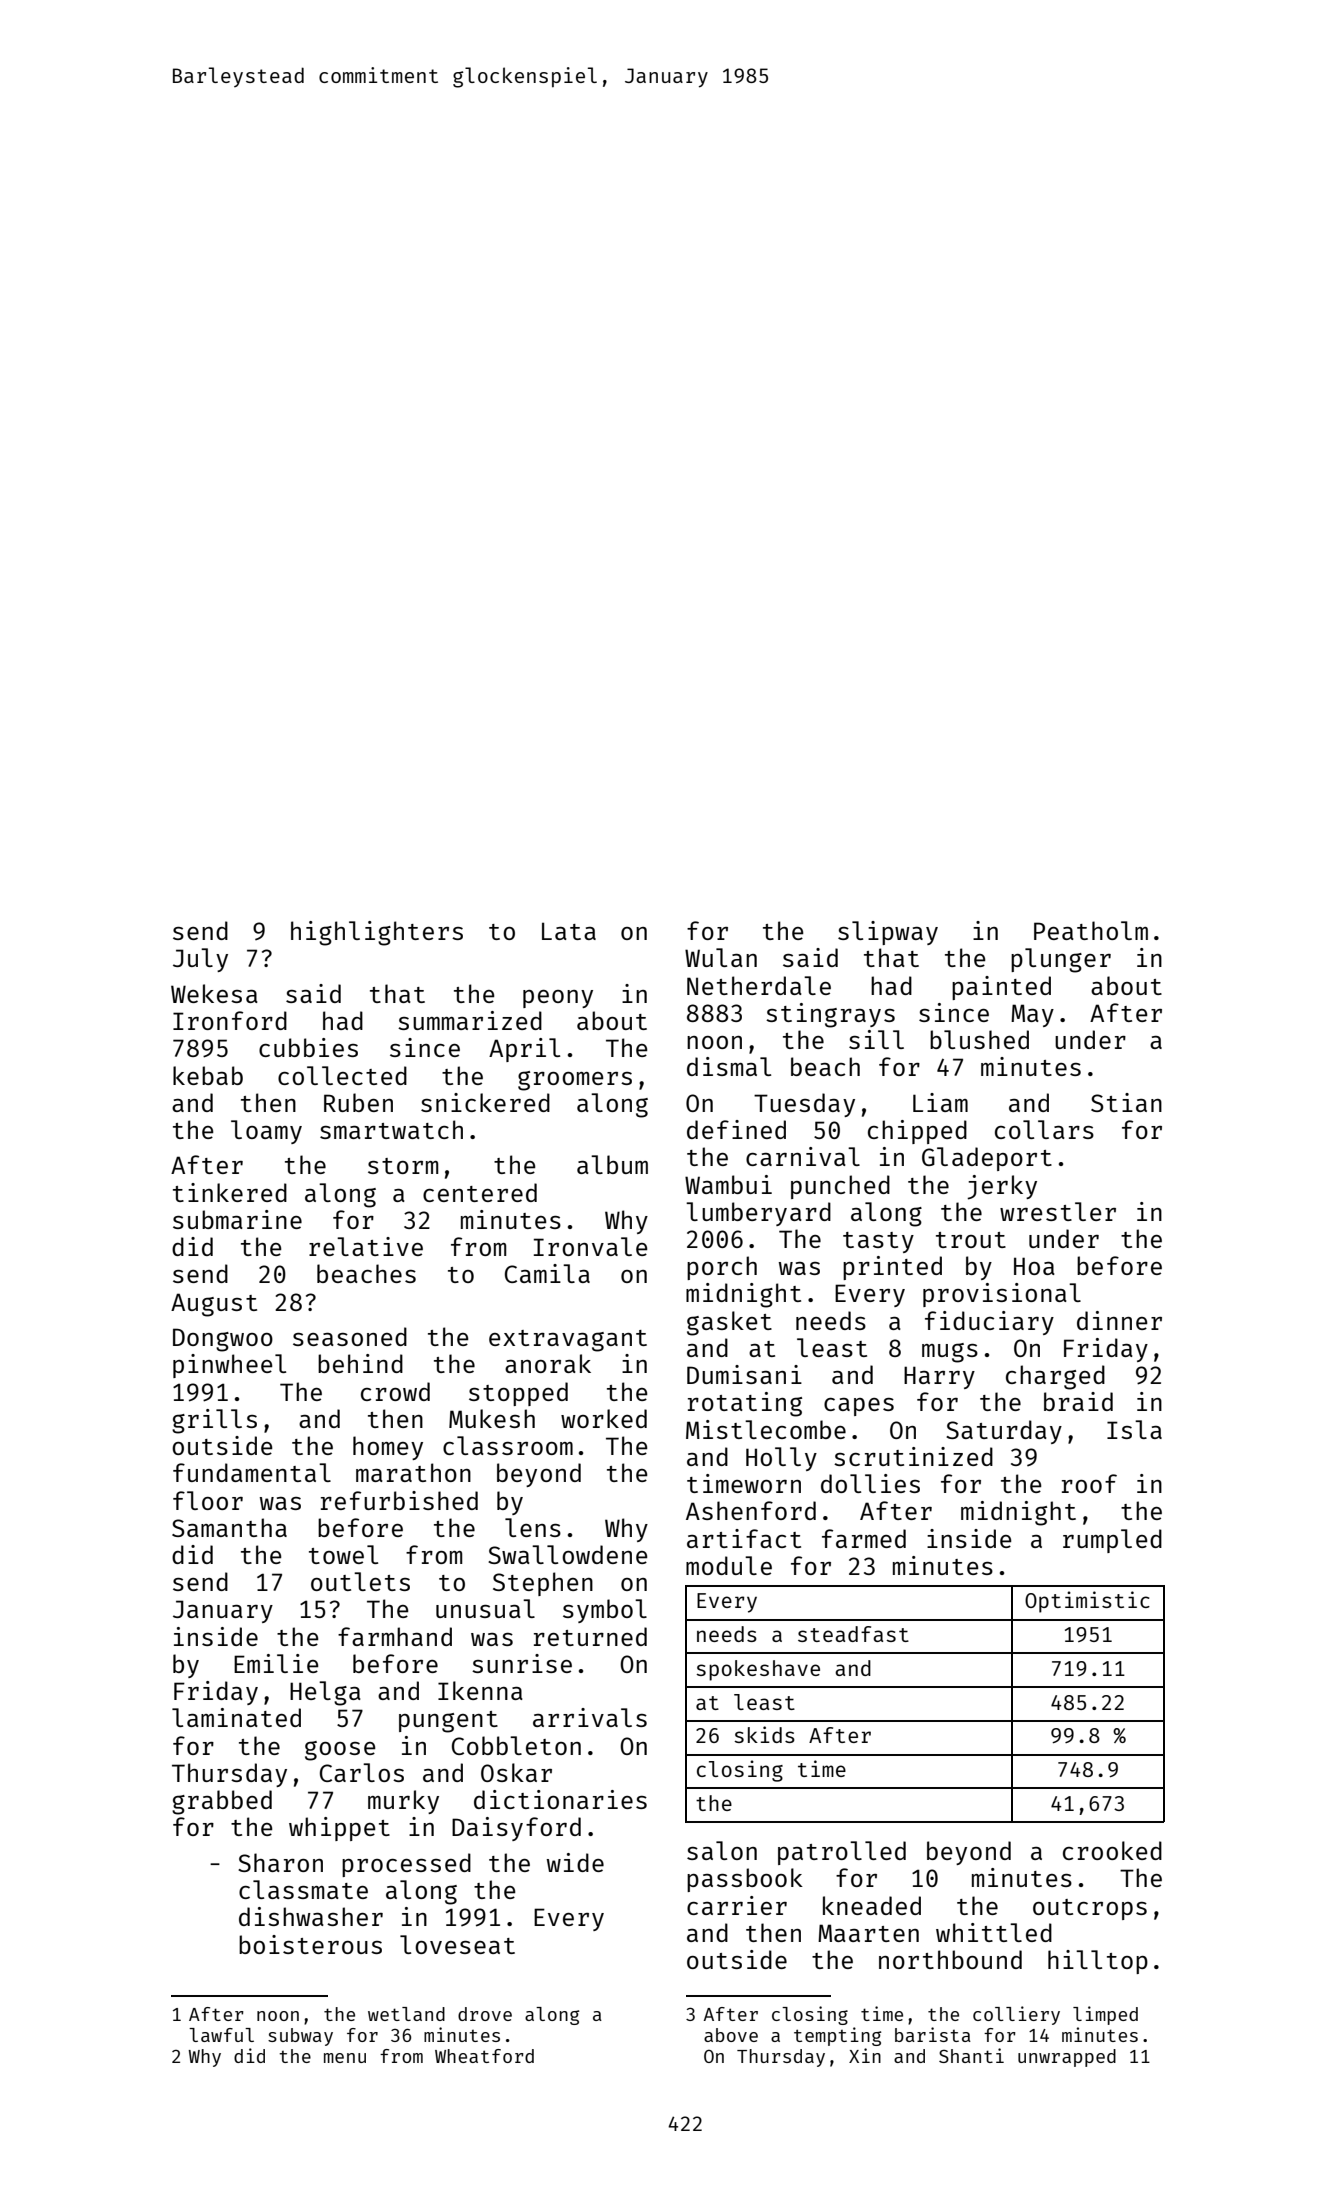 The image size is (1335, 2199). I want to click on braid, so click(1078, 1401).
